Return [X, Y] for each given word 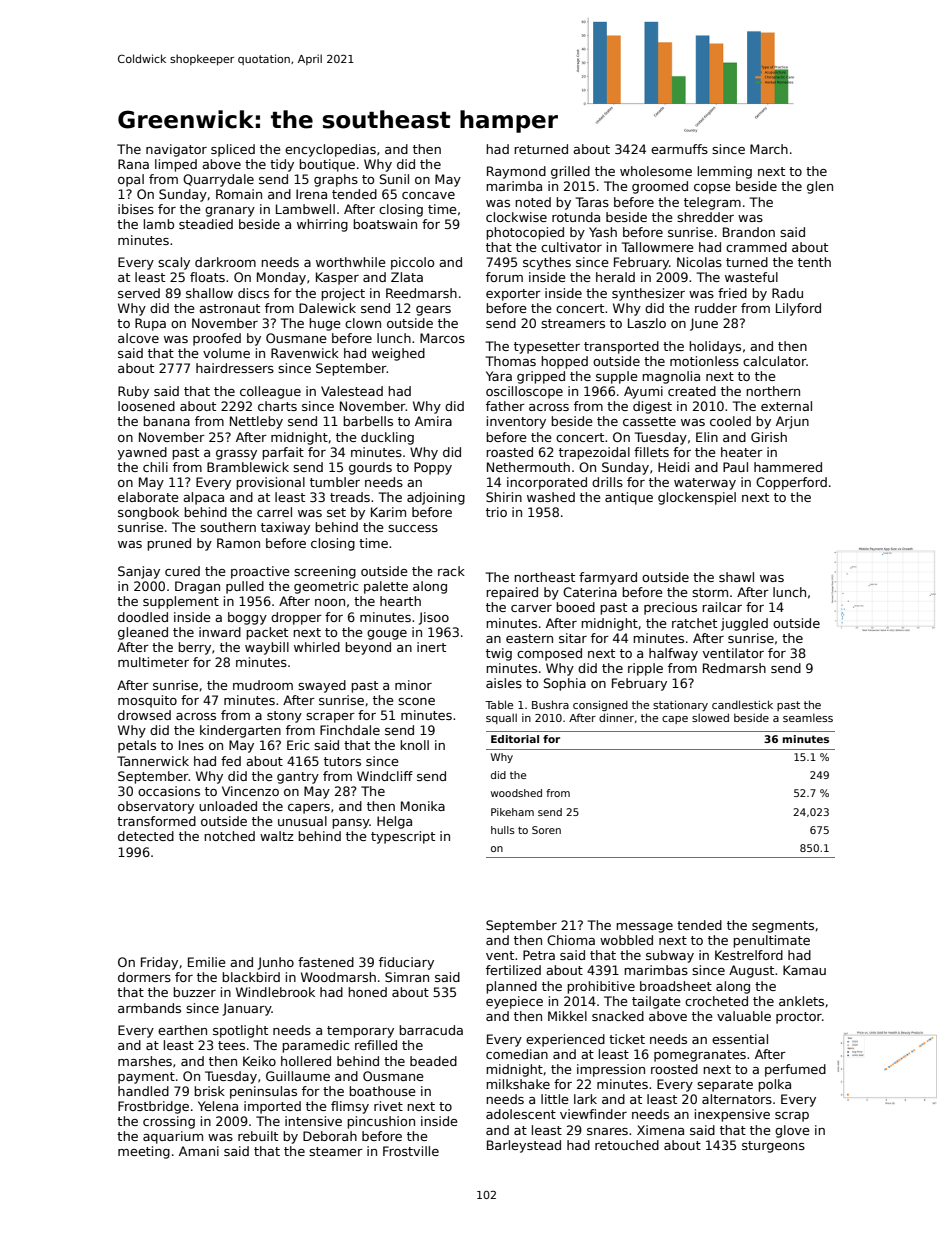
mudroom [263, 685]
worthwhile [351, 262]
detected [146, 836]
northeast [544, 577]
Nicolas [699, 262]
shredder [705, 217]
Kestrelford [749, 955]
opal [131, 180]
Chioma [571, 940]
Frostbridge [153, 1107]
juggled [744, 624]
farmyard [608, 578]
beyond [368, 648]
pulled [245, 587]
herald [615, 277]
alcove [138, 338]
